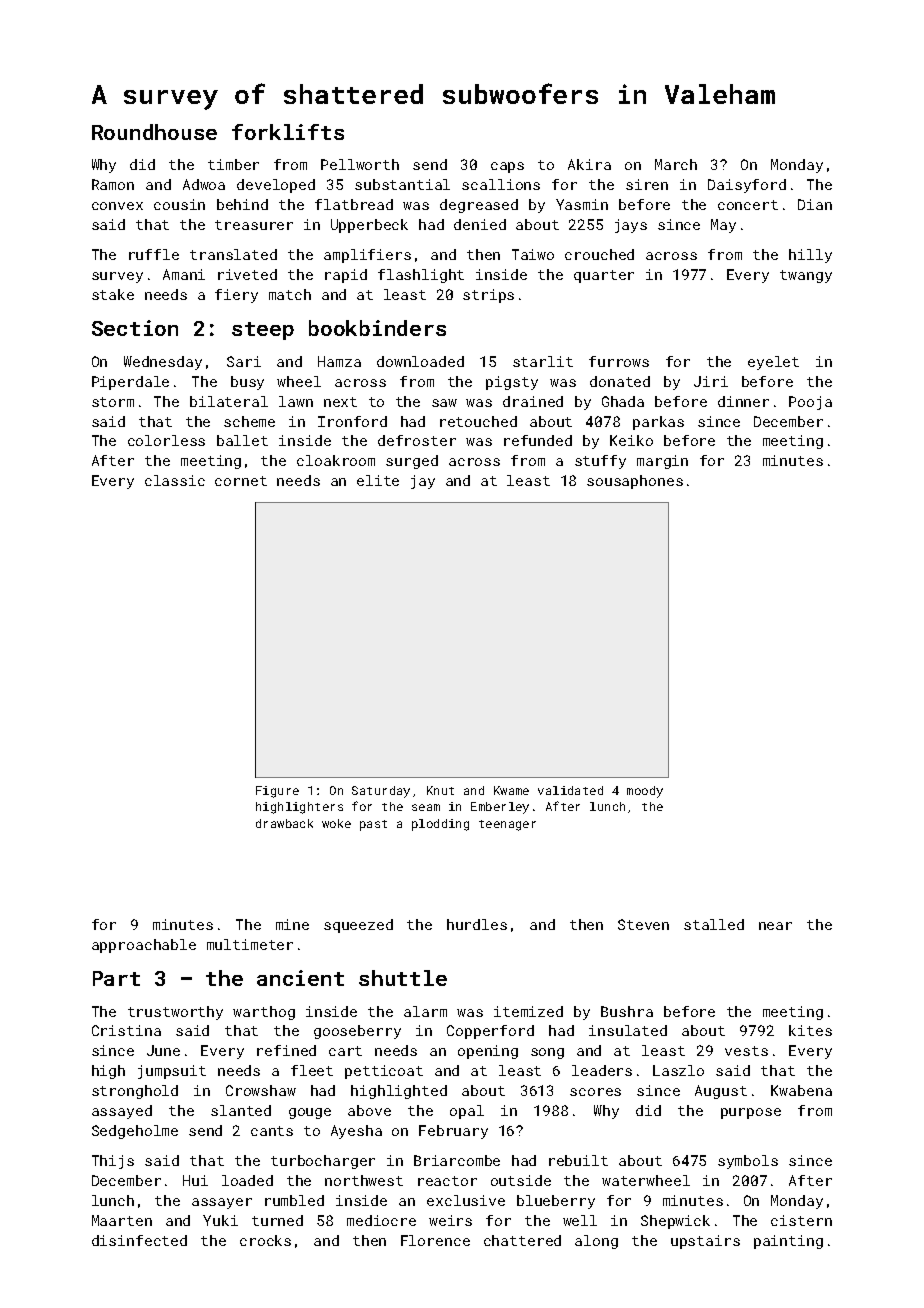 The width and height of the screenshot is (924, 1308). Describe the element at coordinates (384, 1072) in the screenshot. I see `petticoat` at that location.
